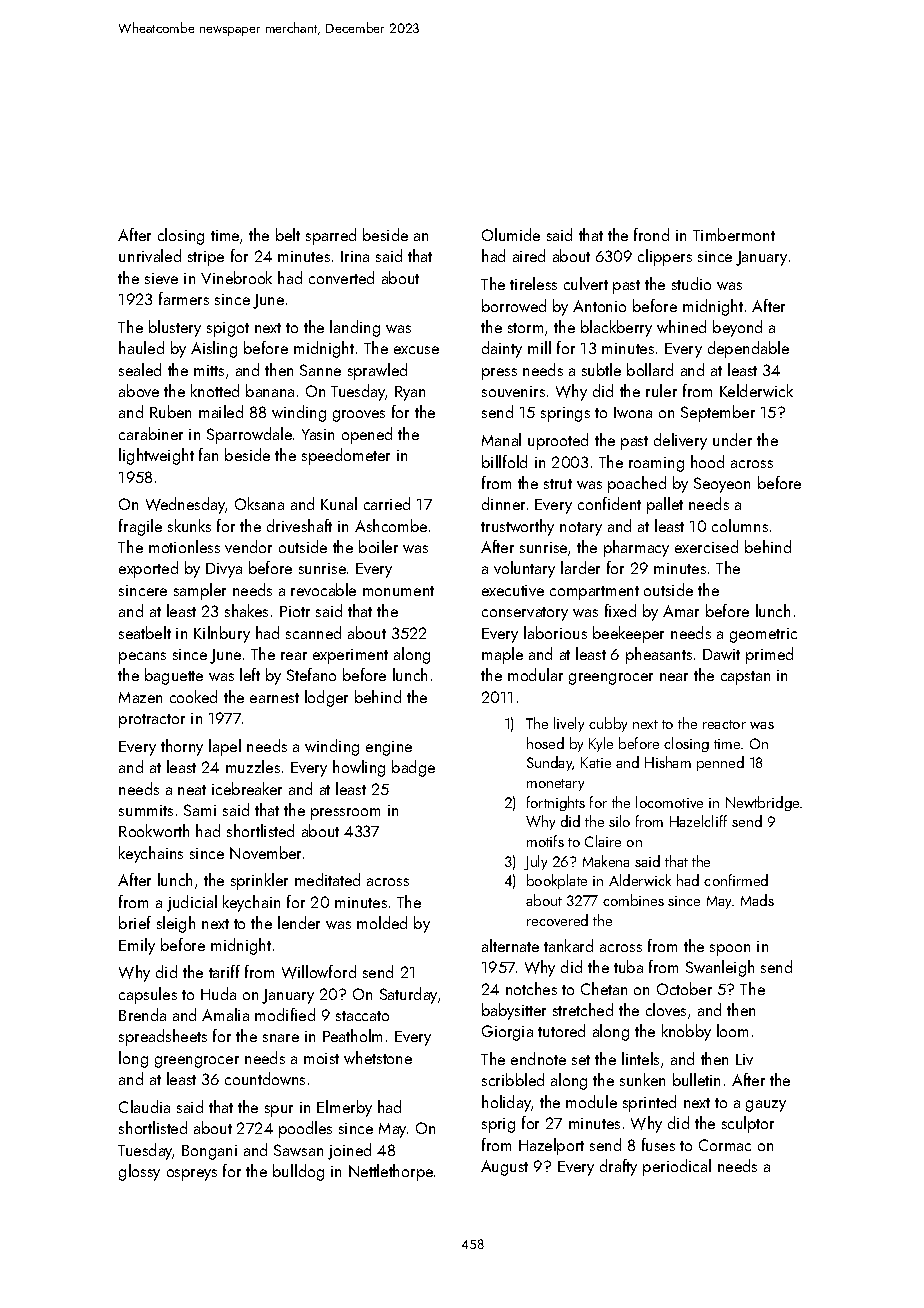 The image size is (924, 1308). I want to click on Rookworth, so click(154, 830).
